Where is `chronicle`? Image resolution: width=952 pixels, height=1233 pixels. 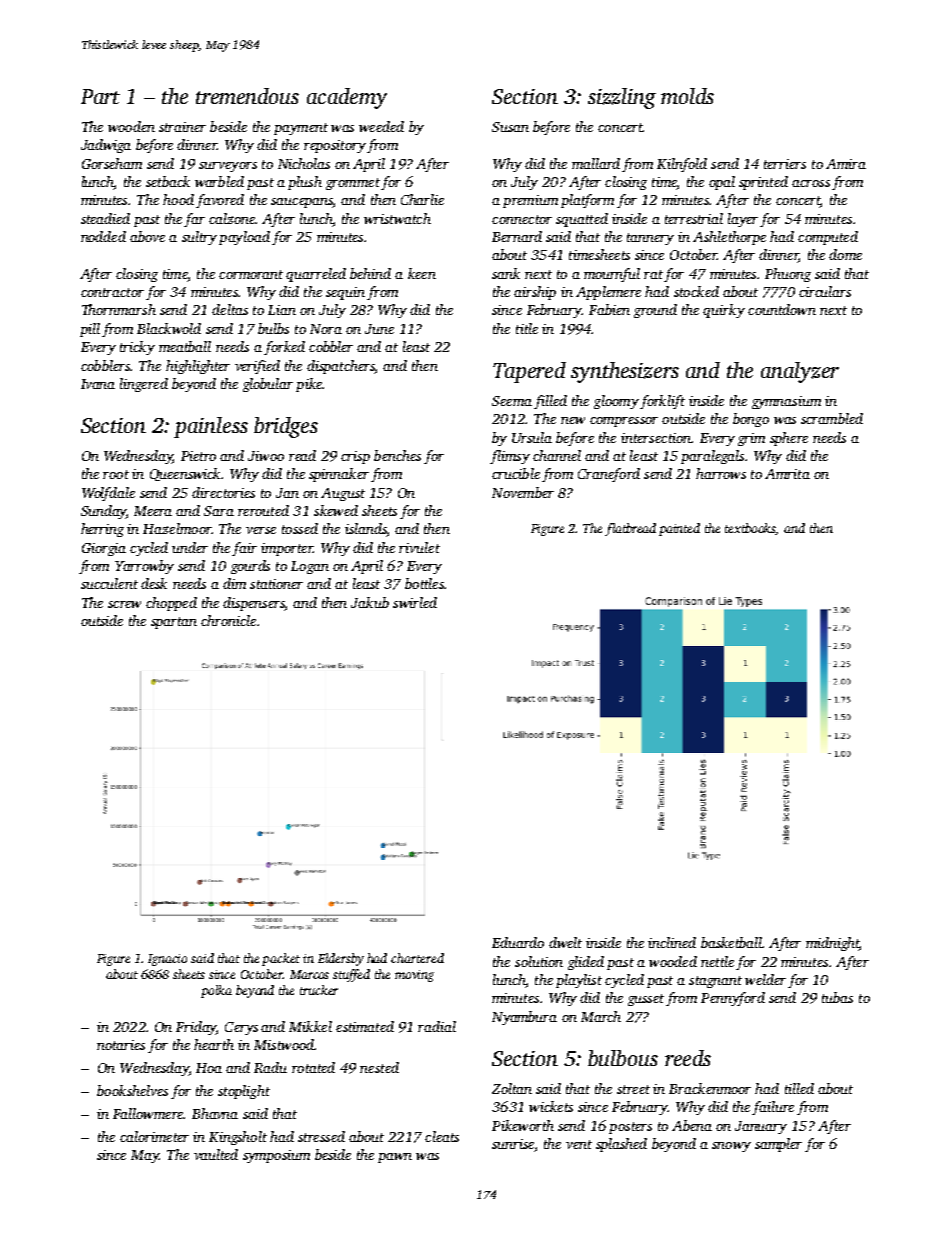 chronicle is located at coordinates (228, 620).
